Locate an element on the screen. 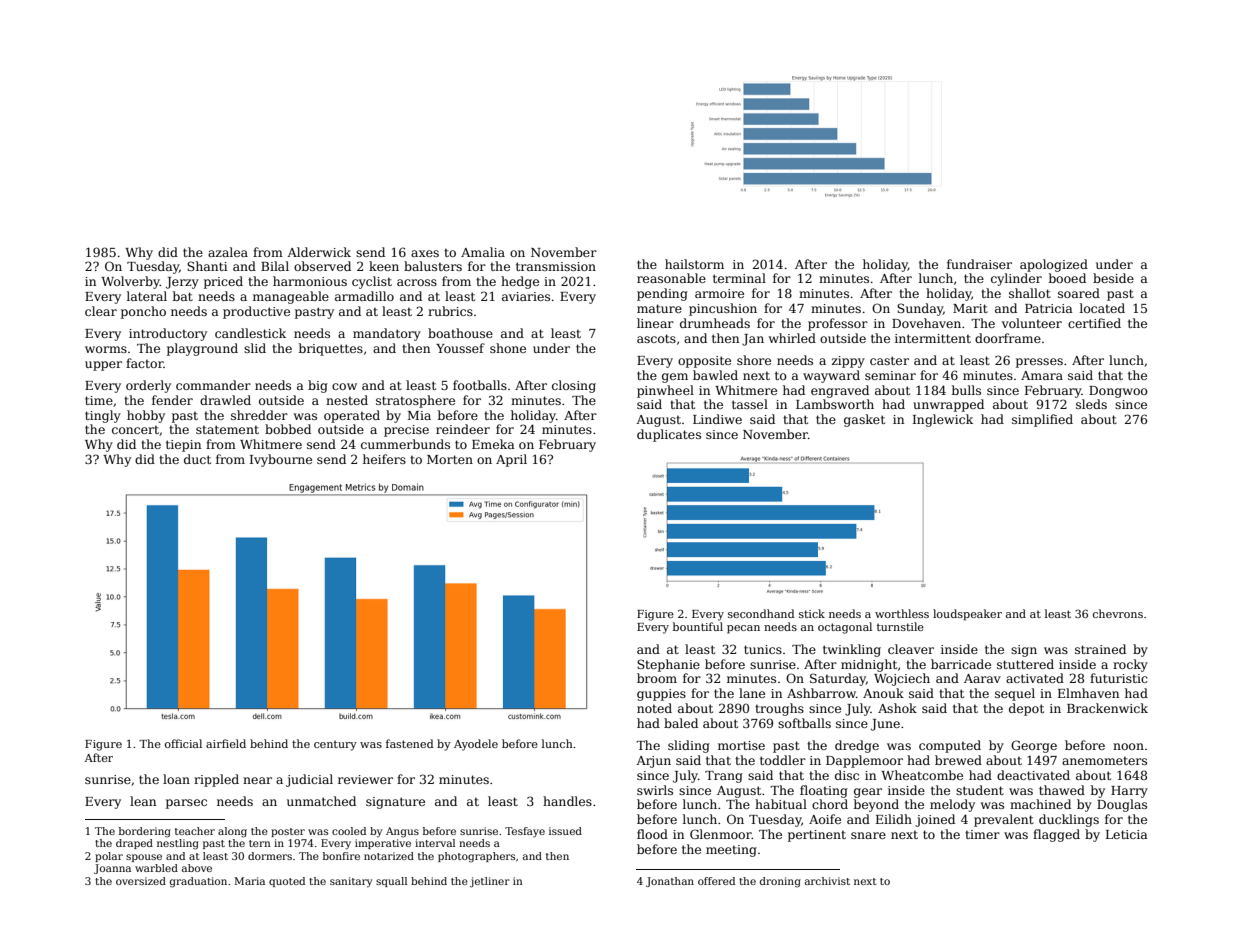 The image size is (1233, 952). mature is located at coordinates (659, 308).
